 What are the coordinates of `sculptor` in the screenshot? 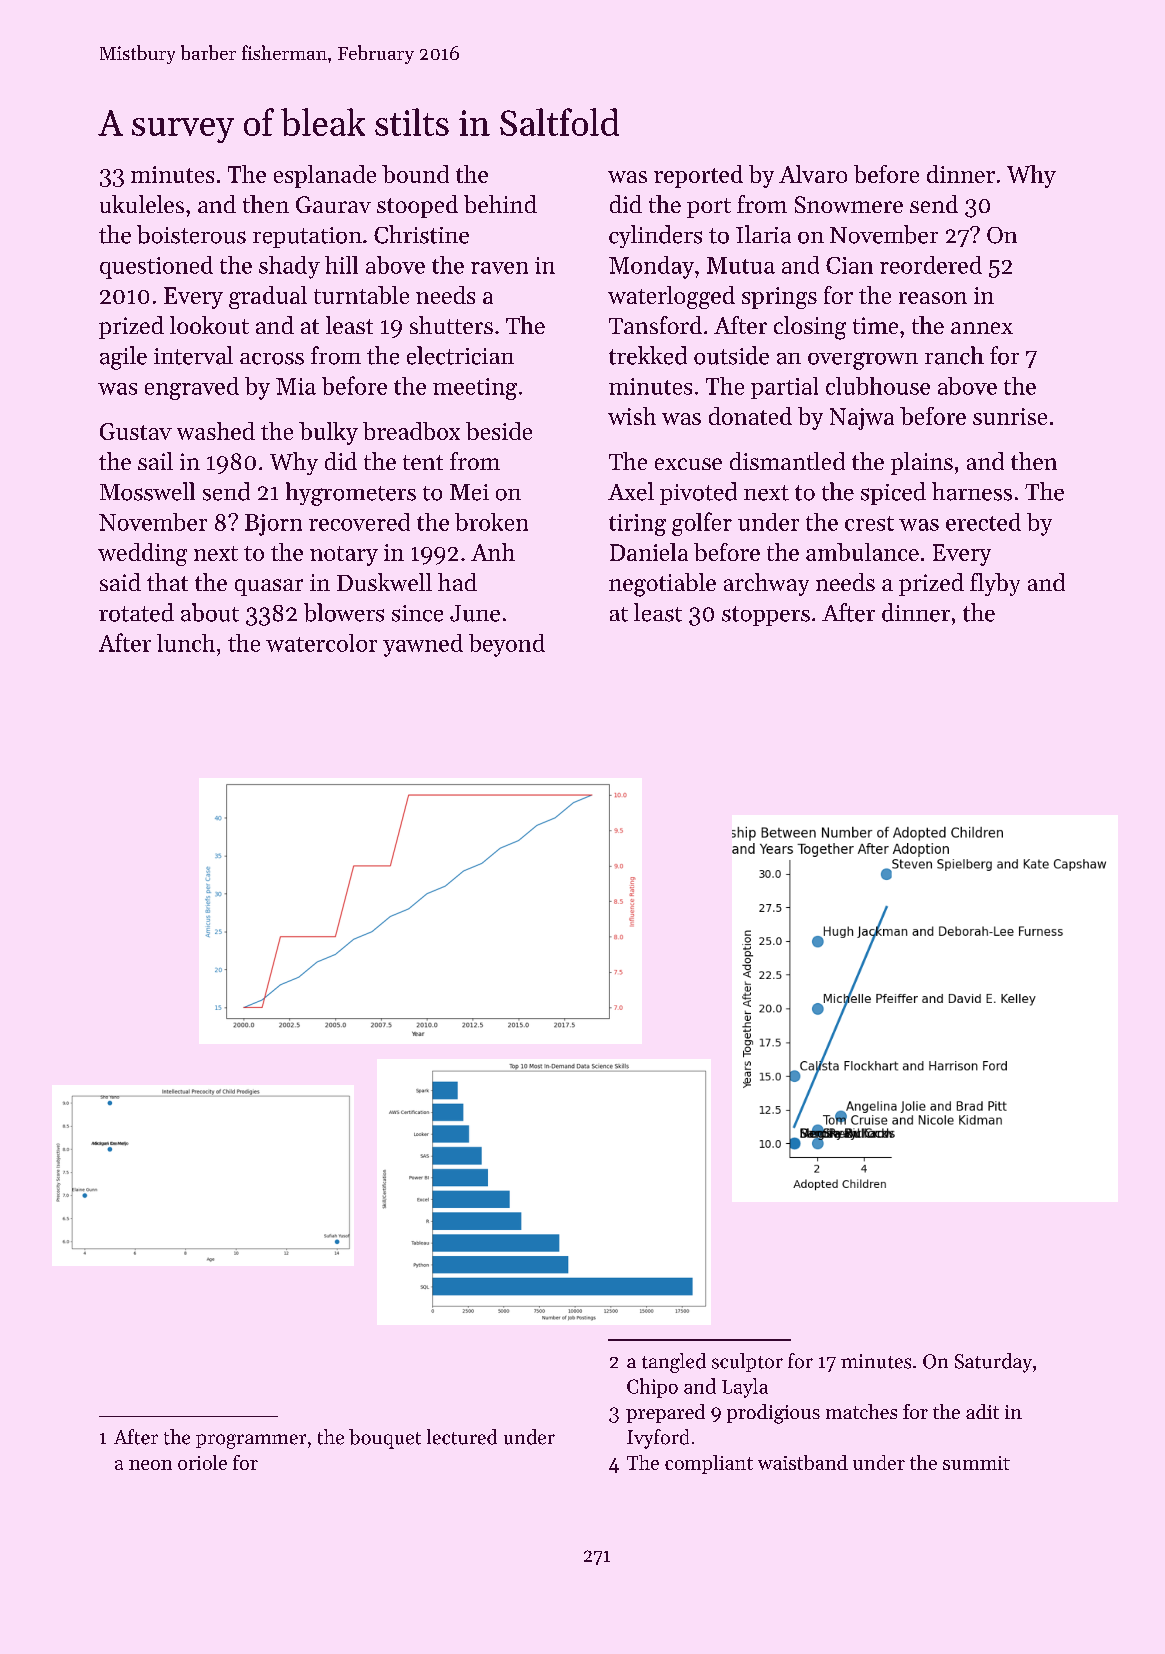 It's located at (747, 1362).
